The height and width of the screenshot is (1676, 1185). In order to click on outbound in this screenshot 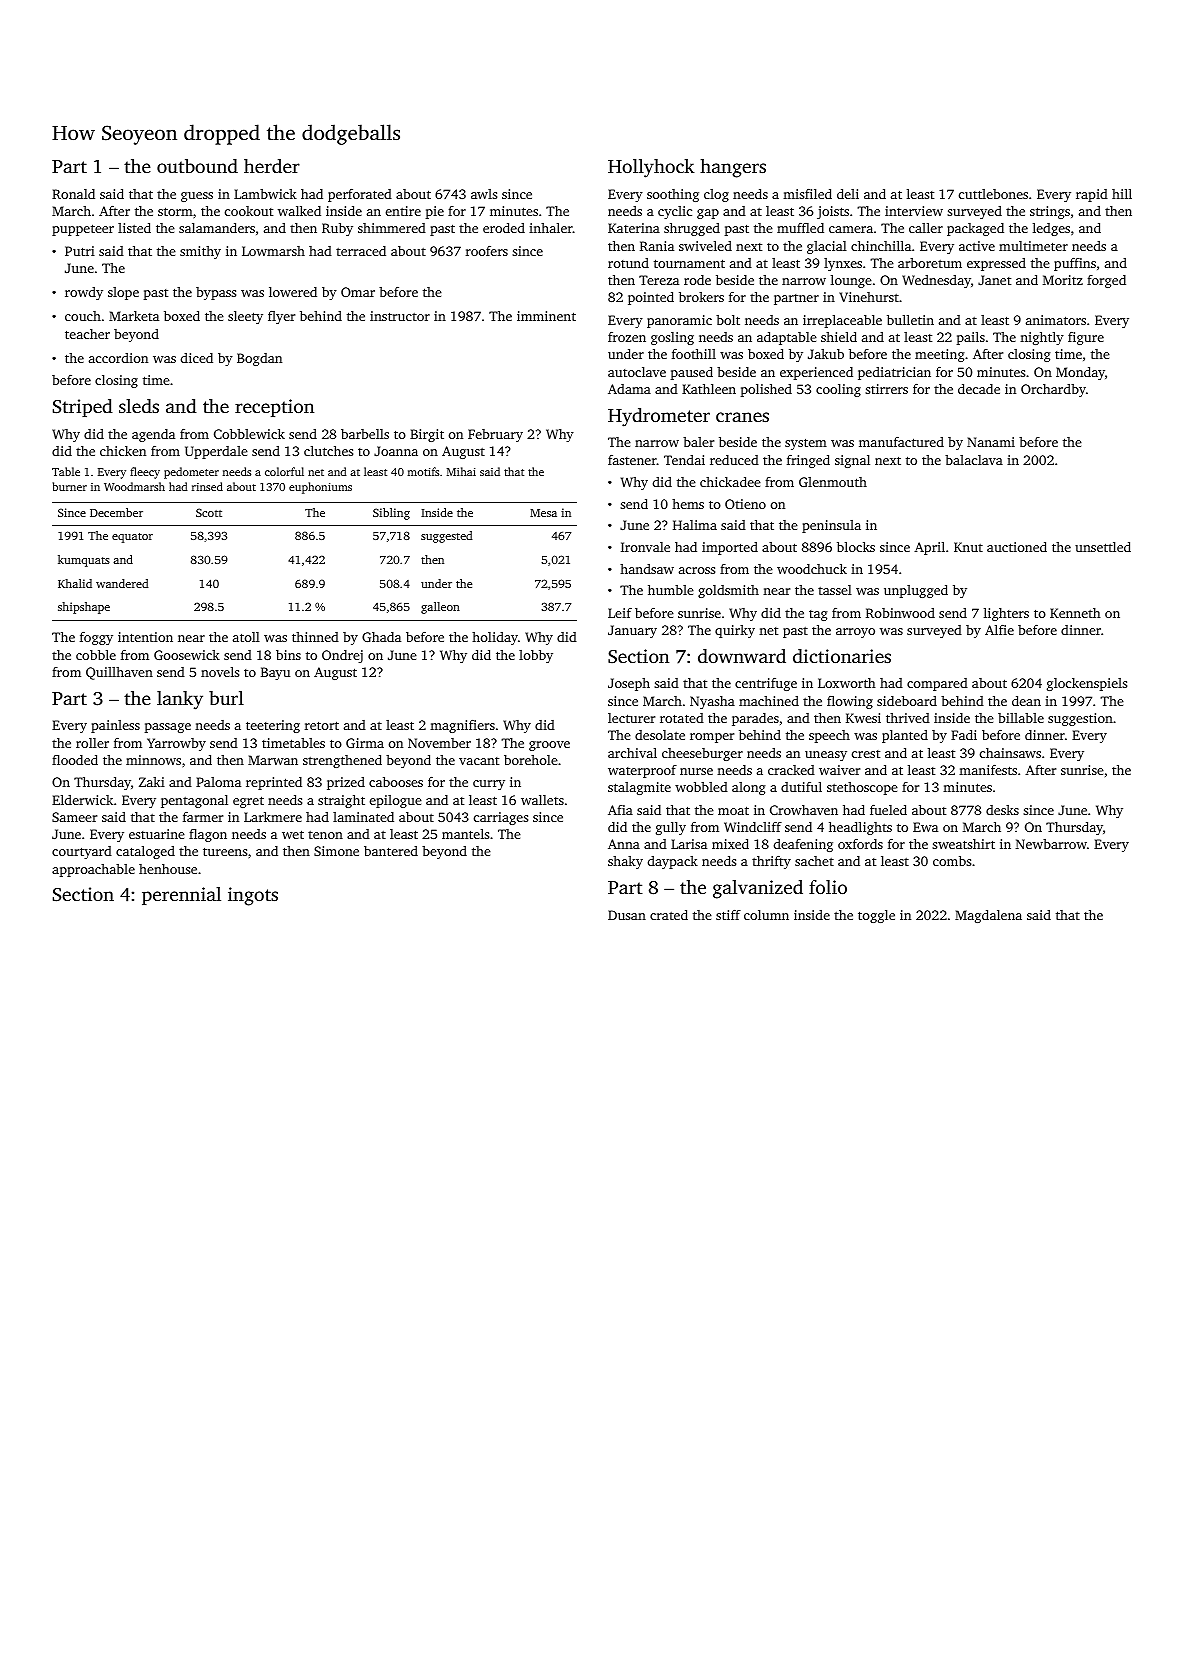, I will do `click(197, 166)`.
